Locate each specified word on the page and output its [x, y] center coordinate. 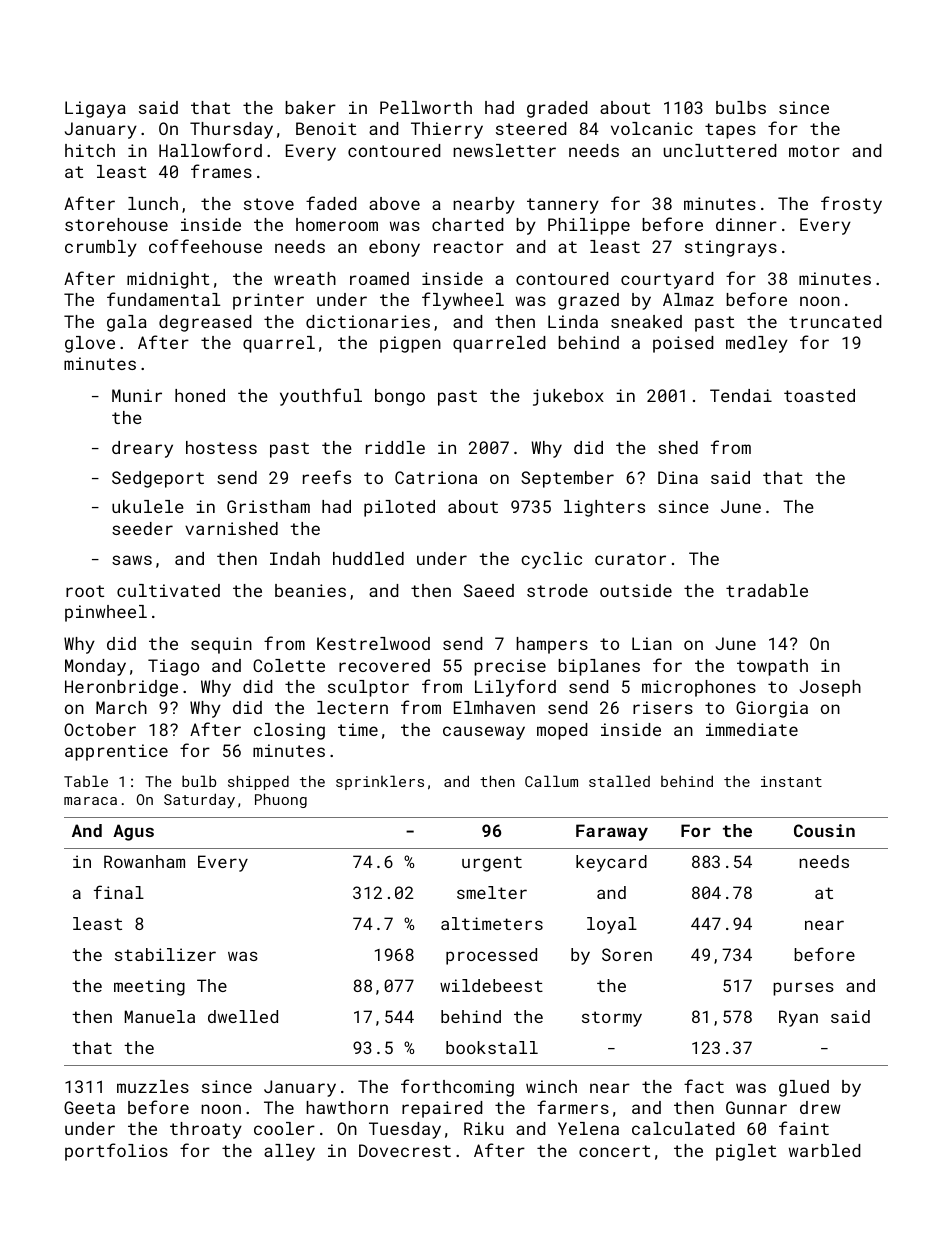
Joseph [830, 688]
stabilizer [165, 954]
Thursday [231, 130]
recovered [384, 665]
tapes [730, 131]
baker [310, 107]
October [100, 729]
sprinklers [380, 782]
